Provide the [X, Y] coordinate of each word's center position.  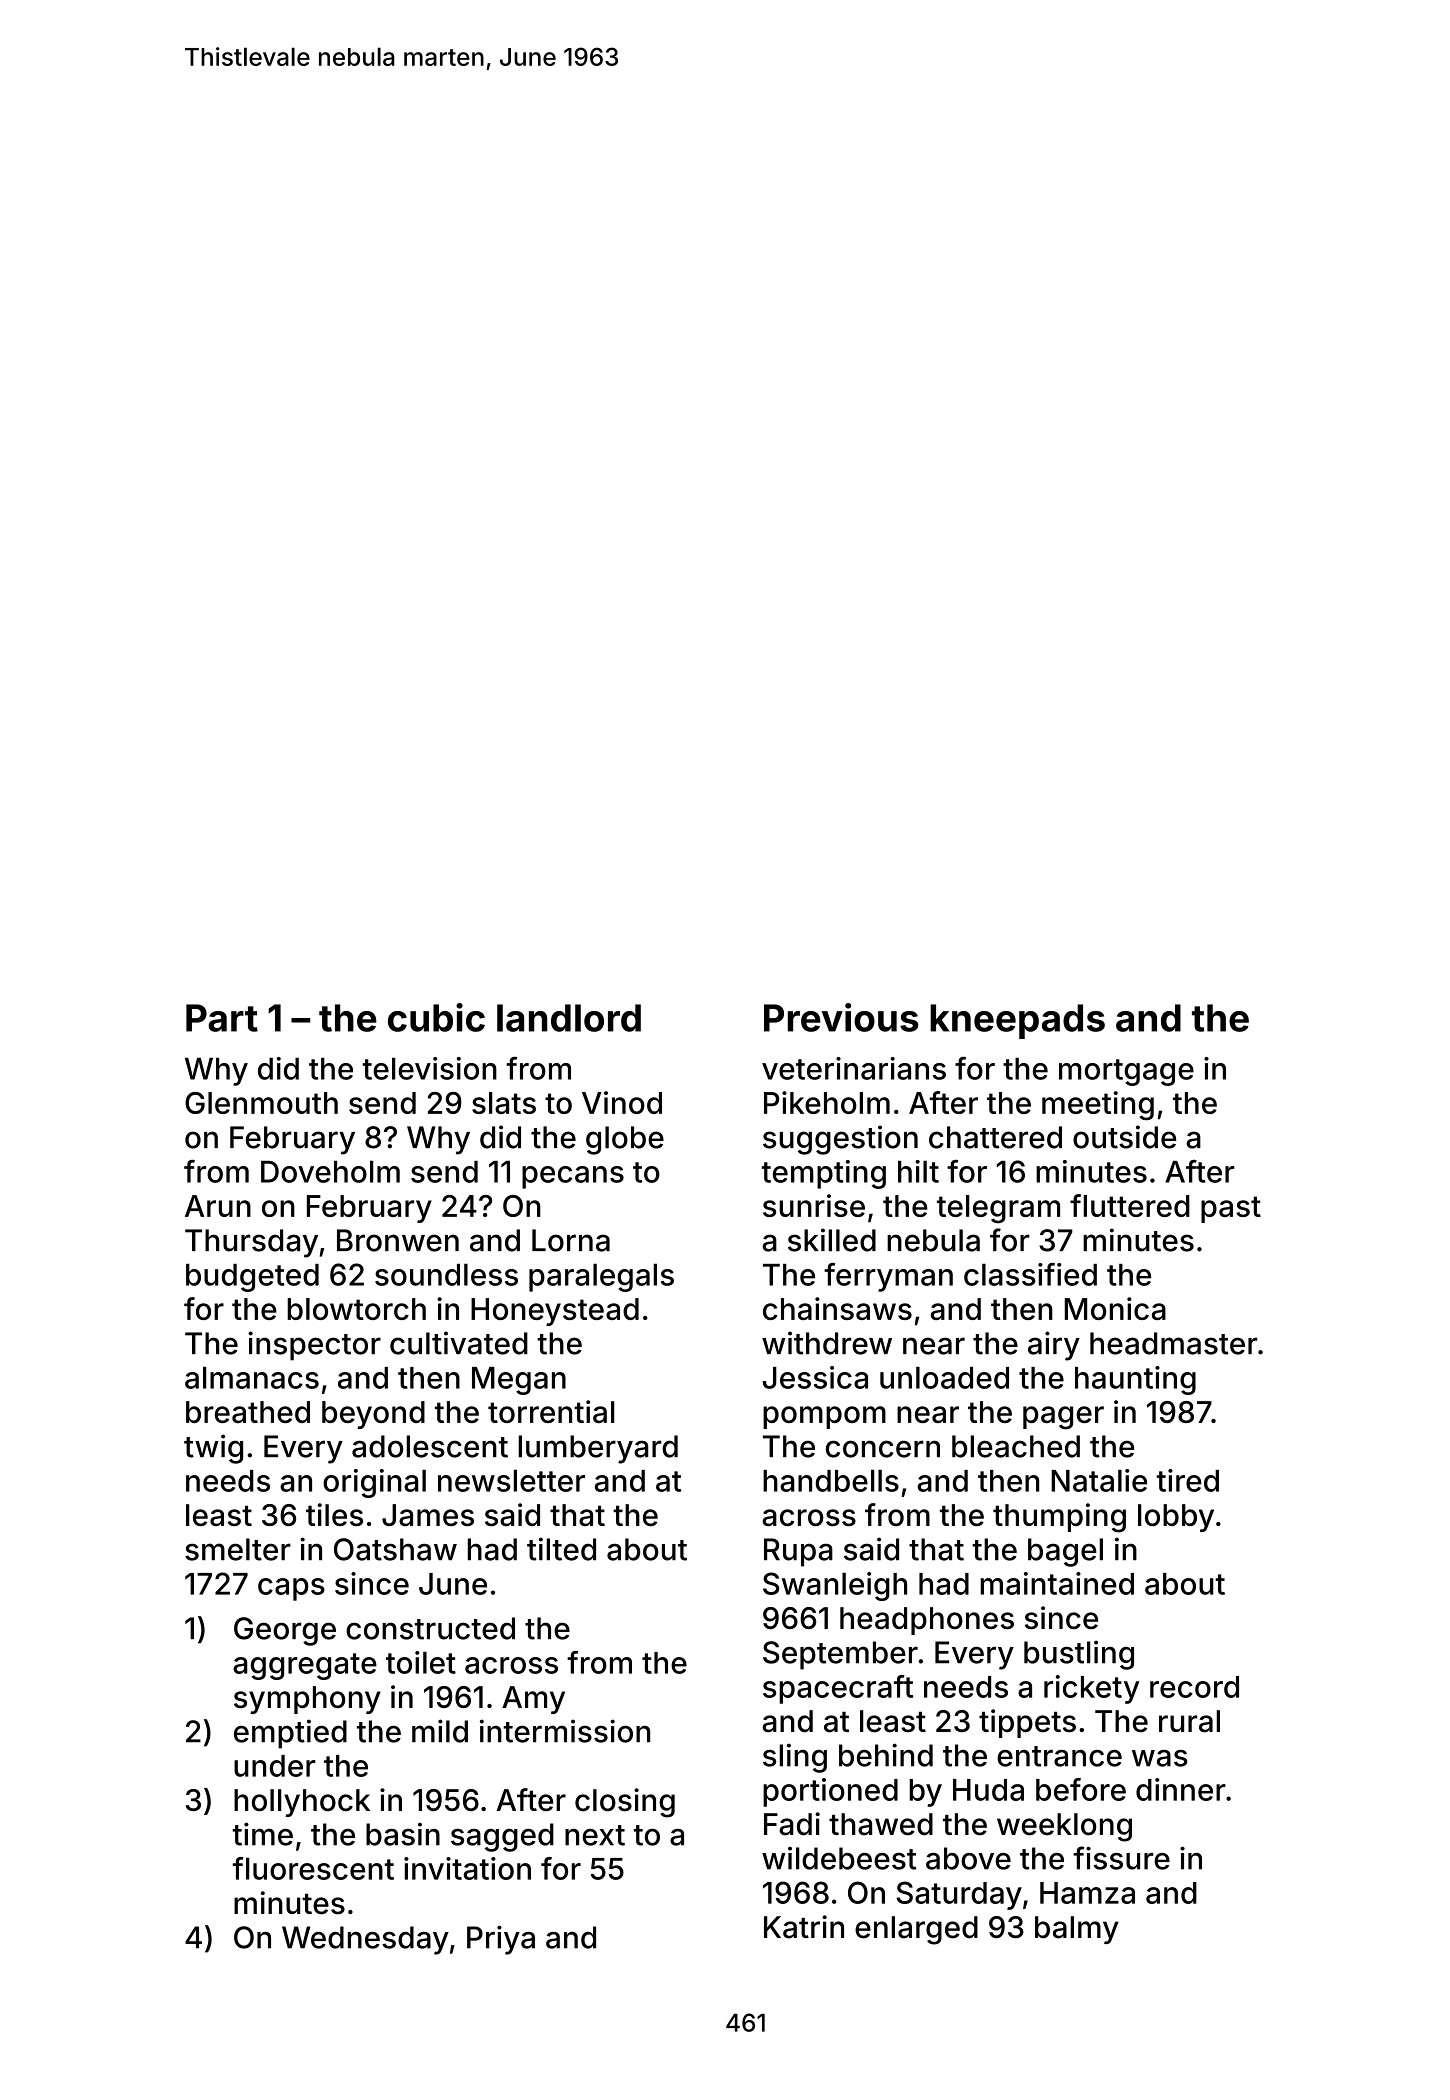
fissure [1121, 1858]
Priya [501, 1940]
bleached [1016, 1446]
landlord [569, 1018]
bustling [1079, 1655]
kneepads [1017, 1021]
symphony [307, 1700]
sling [795, 1758]
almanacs [252, 1377]
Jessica [815, 1377]
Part [222, 1018]
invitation [467, 1868]
